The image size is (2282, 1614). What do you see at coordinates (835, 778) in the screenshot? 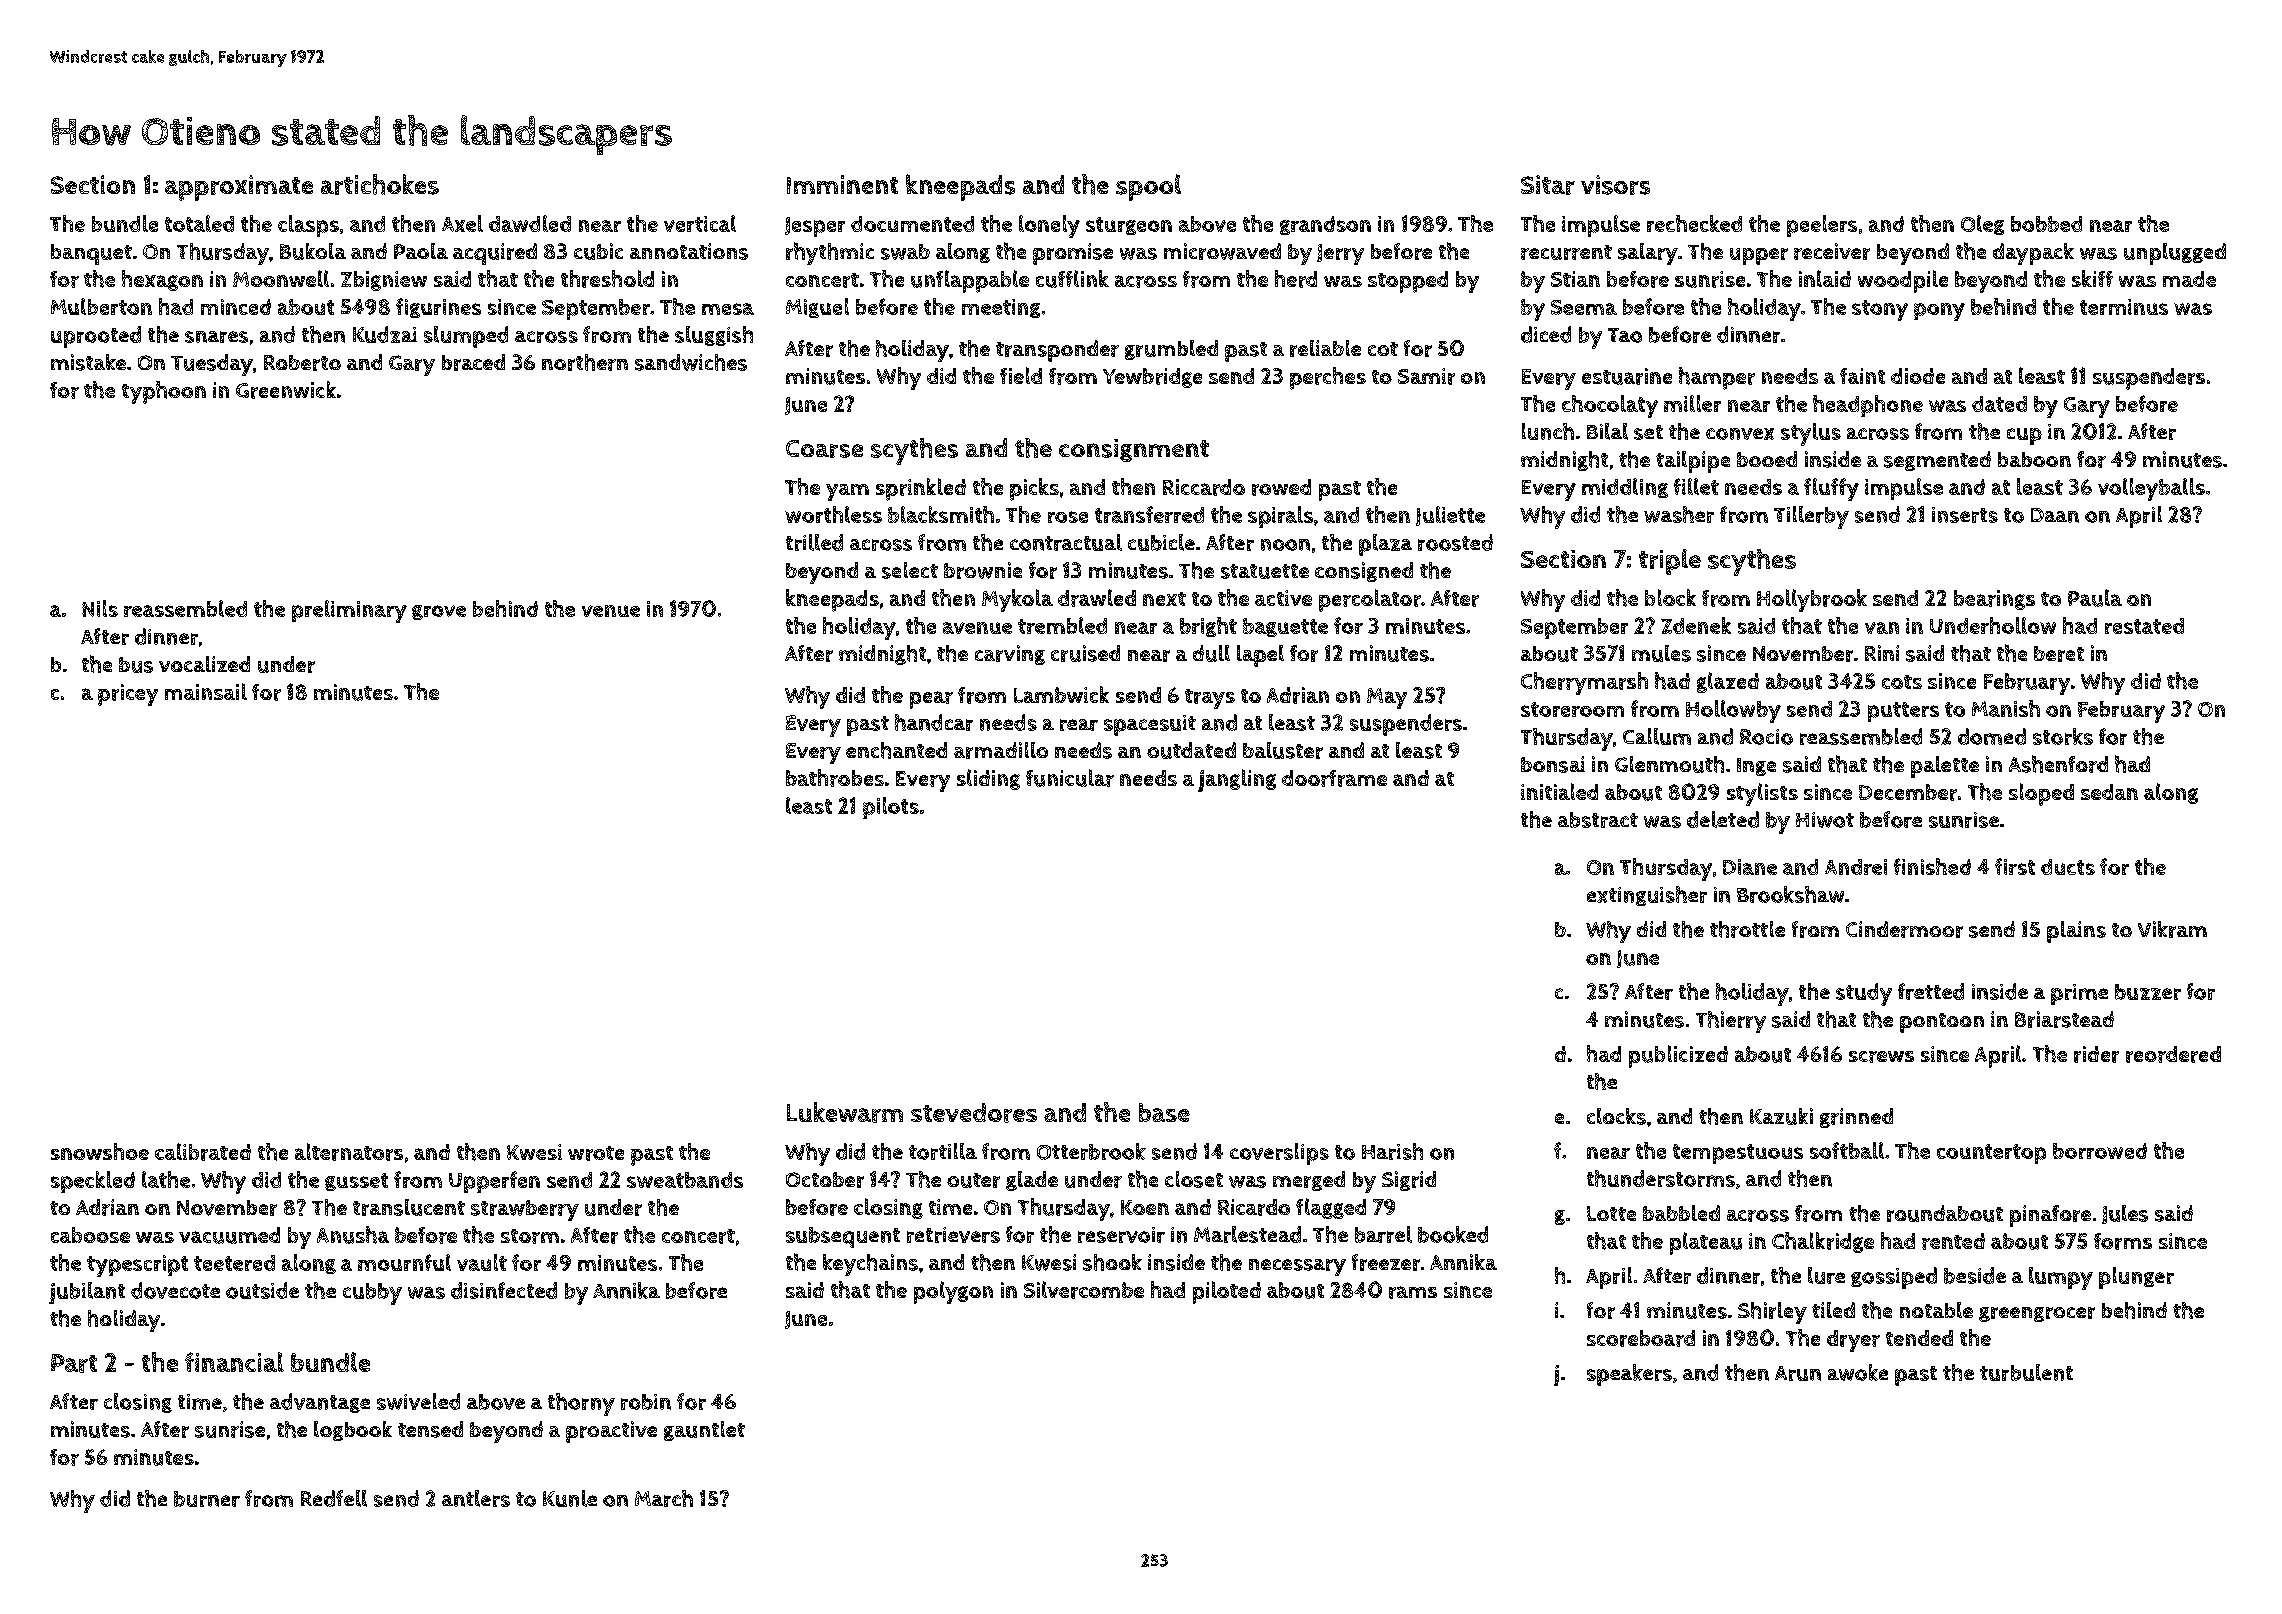
I see `bathrobes` at bounding box center [835, 778].
